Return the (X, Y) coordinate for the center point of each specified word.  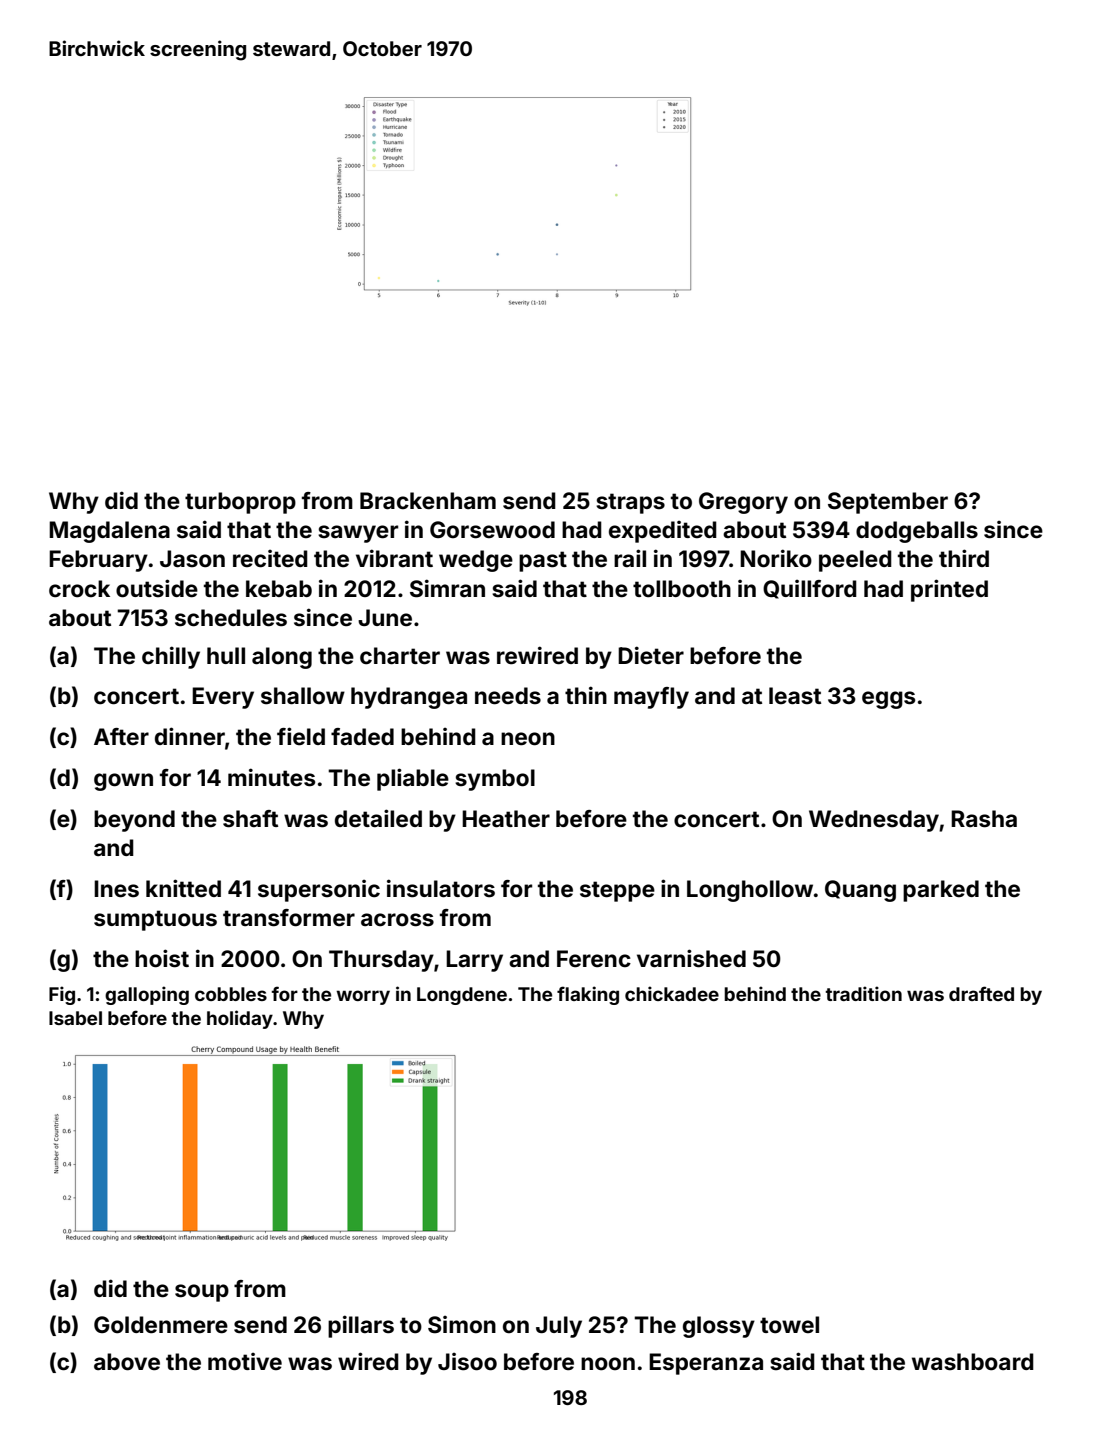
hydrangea (409, 698)
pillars (361, 1326)
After (121, 736)
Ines (116, 889)
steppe (617, 891)
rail (630, 558)
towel (789, 1325)
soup (202, 1293)
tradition (864, 993)
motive (245, 1362)
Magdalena (109, 532)
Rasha (984, 819)
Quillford (810, 589)
